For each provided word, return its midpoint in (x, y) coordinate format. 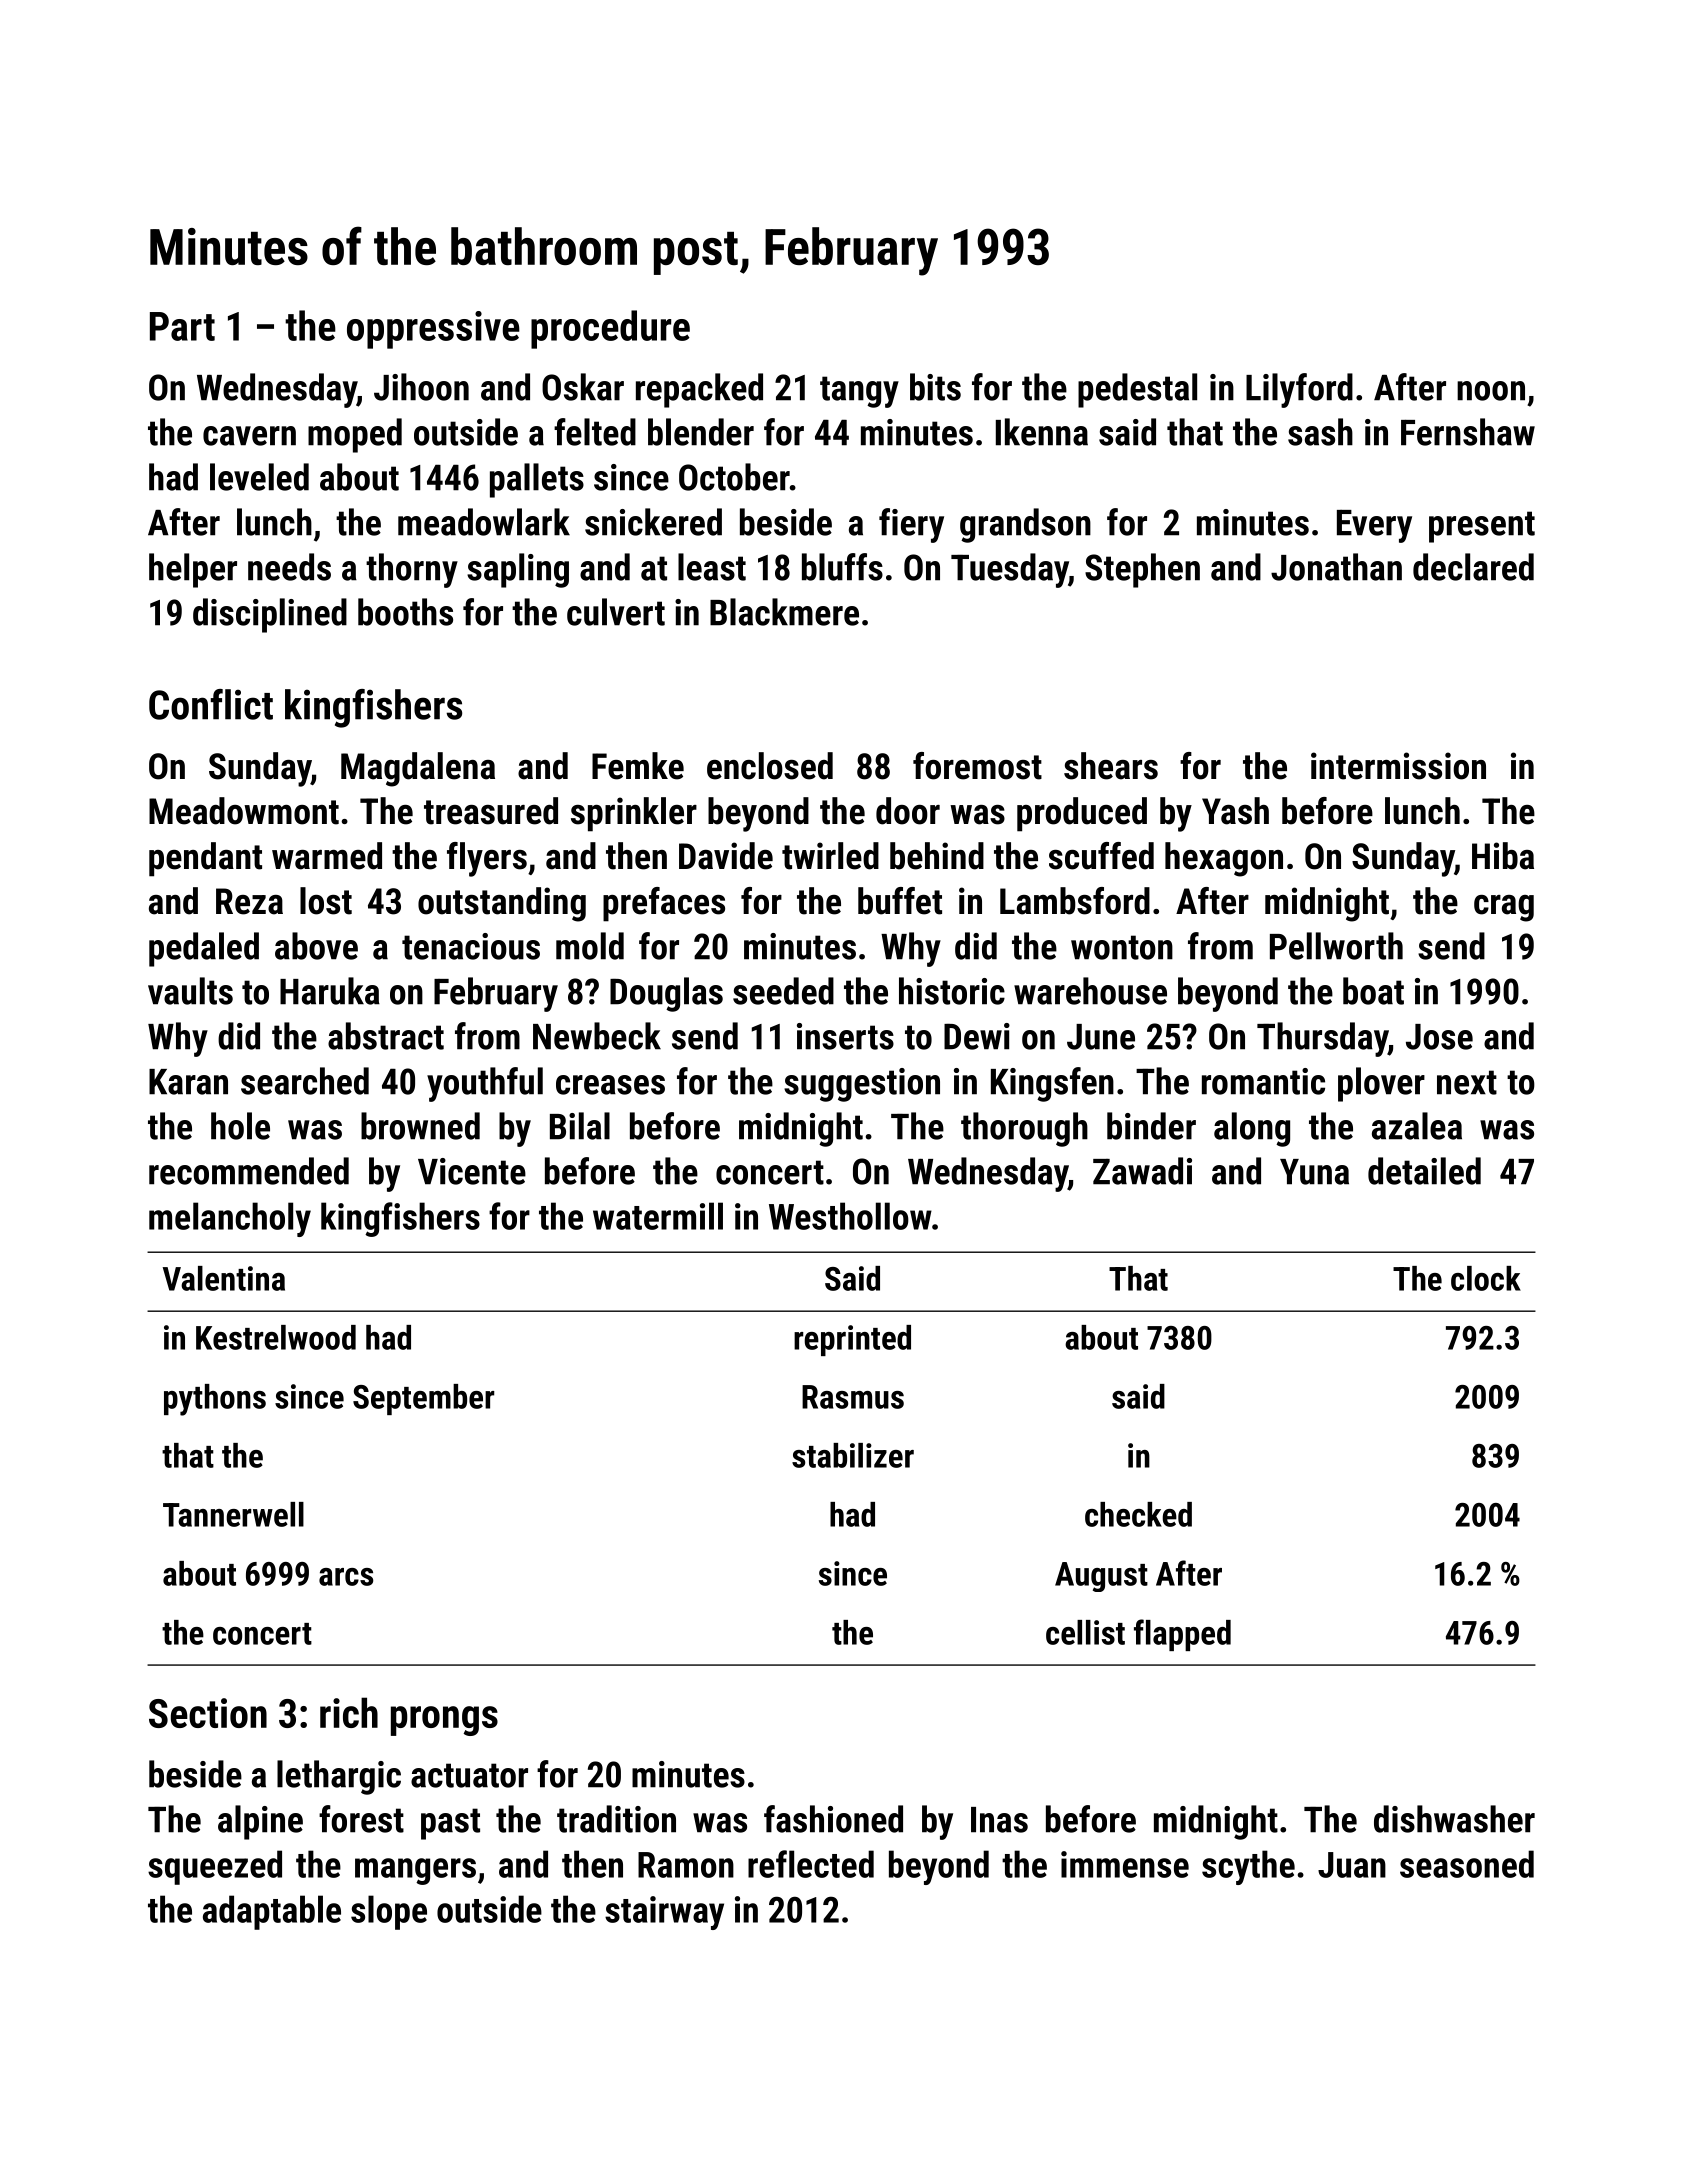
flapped (1182, 1635)
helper (193, 570)
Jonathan (1336, 567)
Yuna (1314, 1172)
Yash (1235, 811)
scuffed (1101, 856)
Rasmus (853, 1397)
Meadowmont (244, 811)
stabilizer (853, 1455)
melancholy (230, 1219)
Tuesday (1009, 570)
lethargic (339, 1777)
